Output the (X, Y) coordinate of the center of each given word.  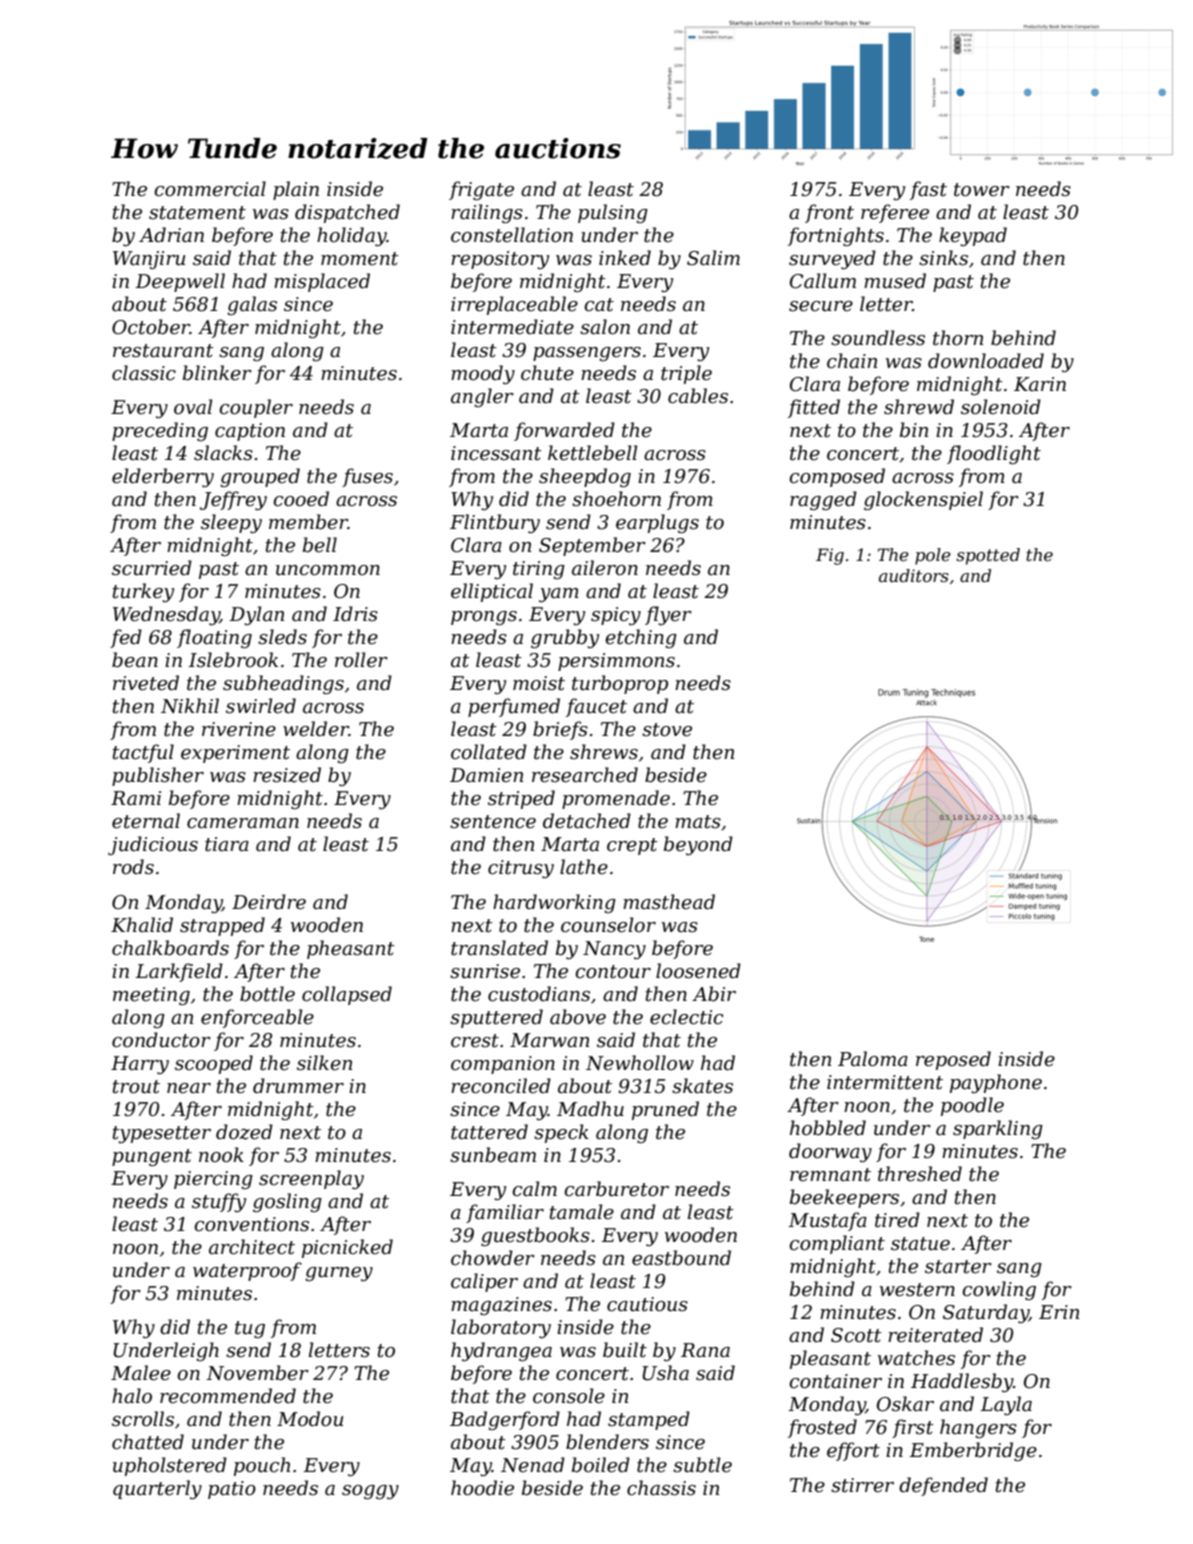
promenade (616, 799)
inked (625, 258)
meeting (151, 996)
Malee (141, 1373)
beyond (698, 845)
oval (193, 407)
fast (928, 190)
